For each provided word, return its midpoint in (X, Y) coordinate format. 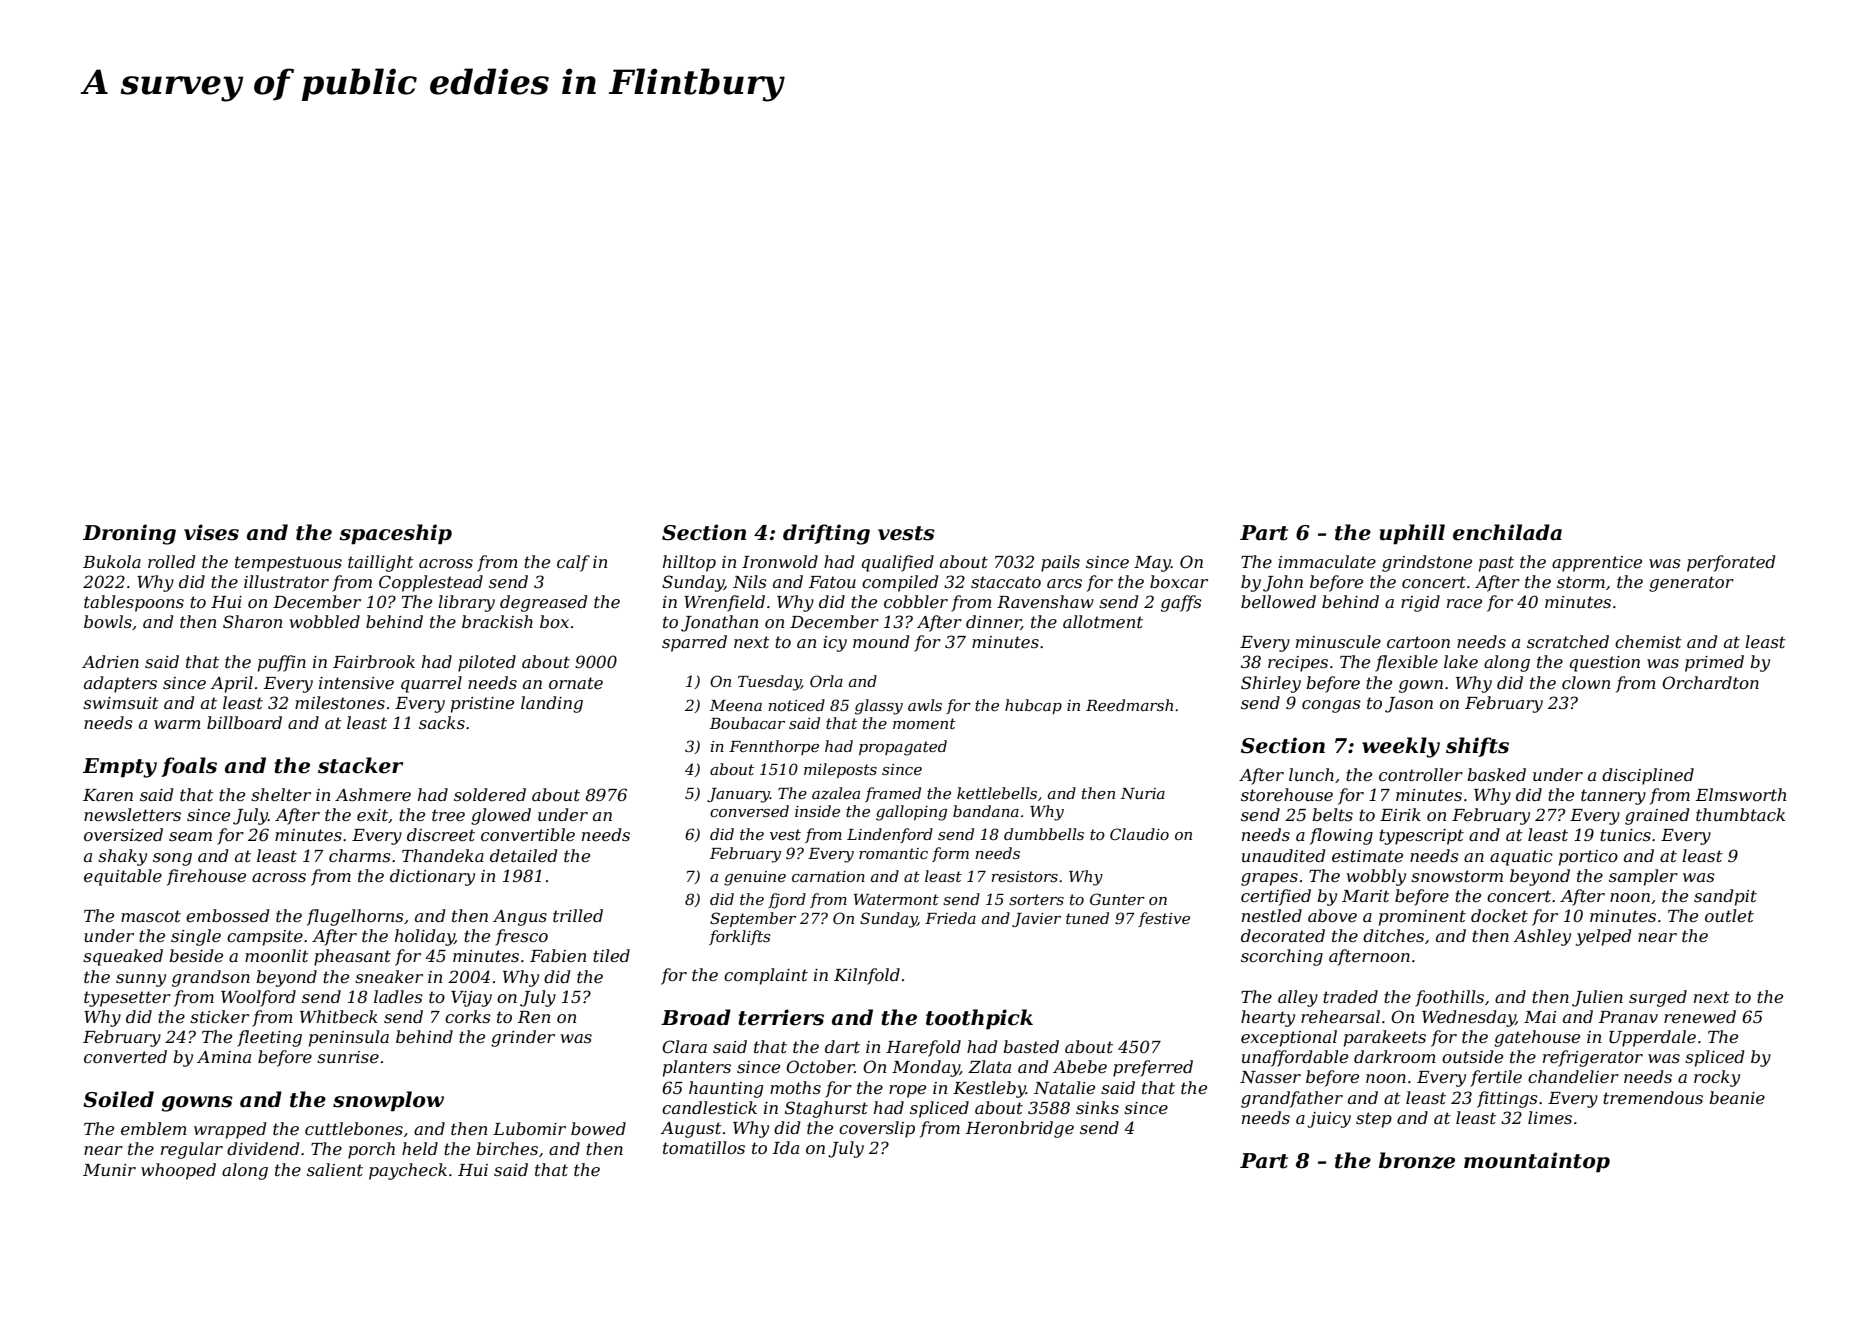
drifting (826, 534)
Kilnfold (867, 976)
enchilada (1507, 532)
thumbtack (1740, 814)
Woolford (258, 998)
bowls (108, 621)
